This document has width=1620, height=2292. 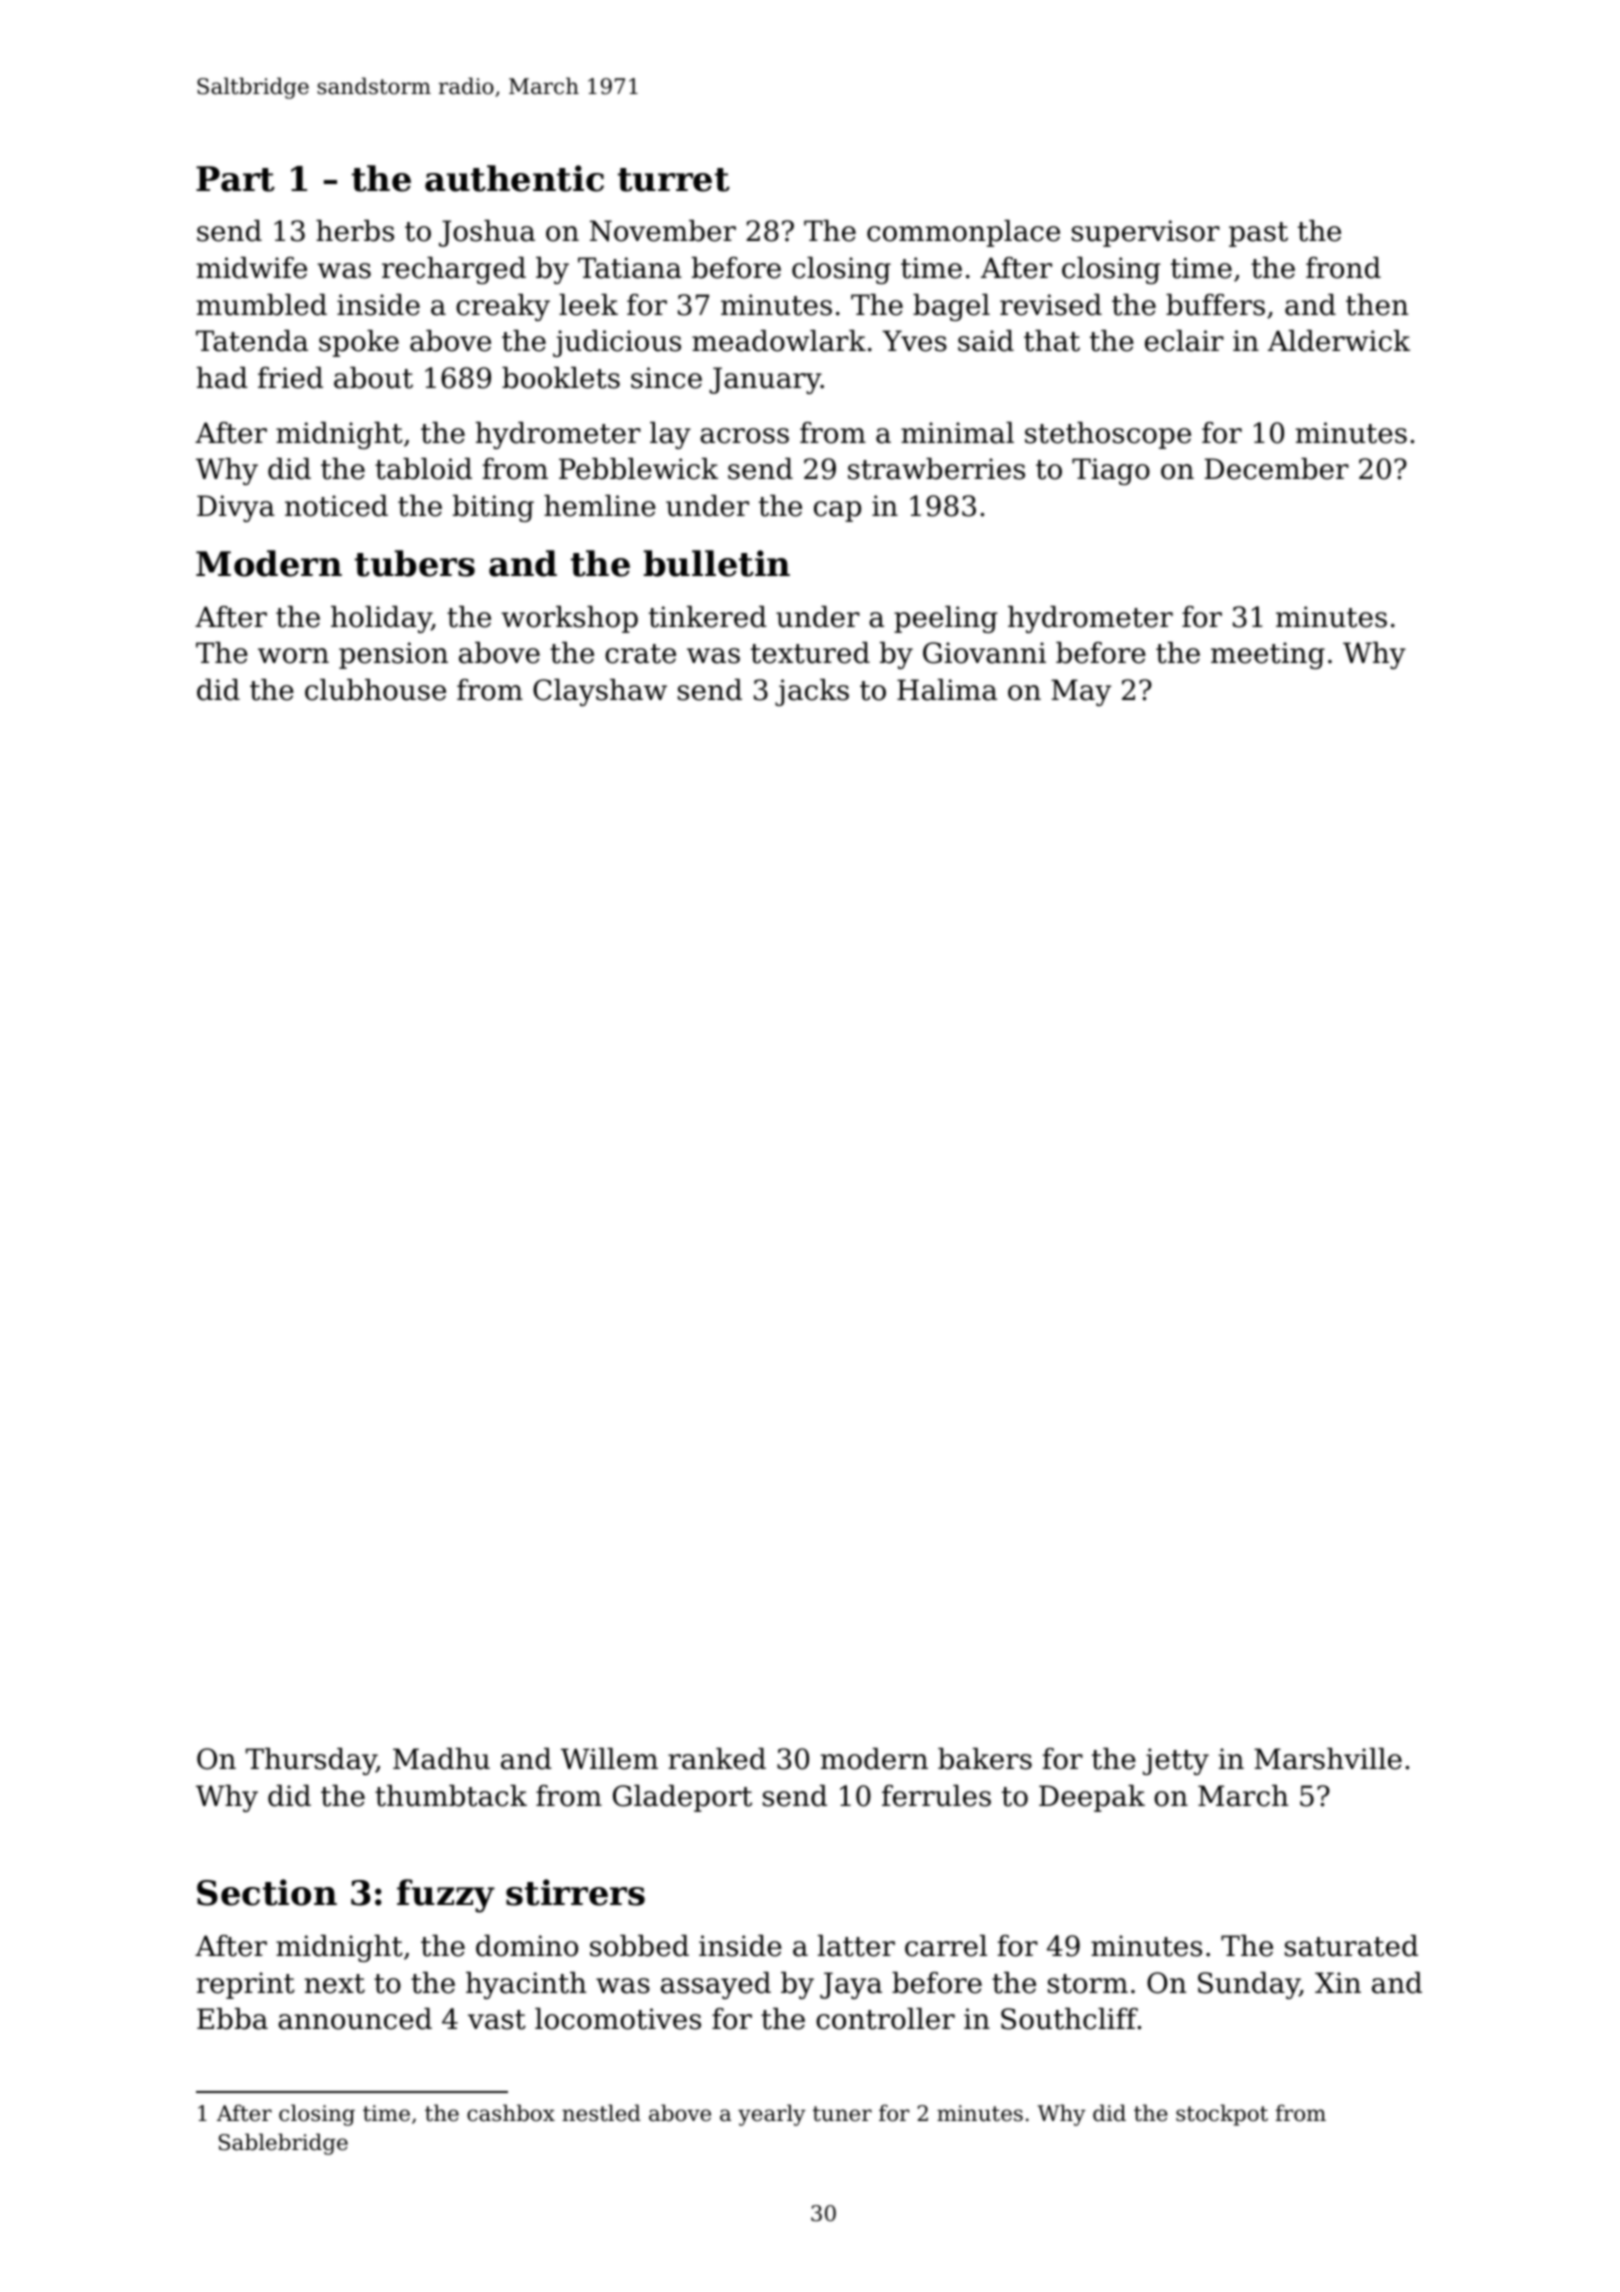 I want to click on May, so click(x=1081, y=692).
